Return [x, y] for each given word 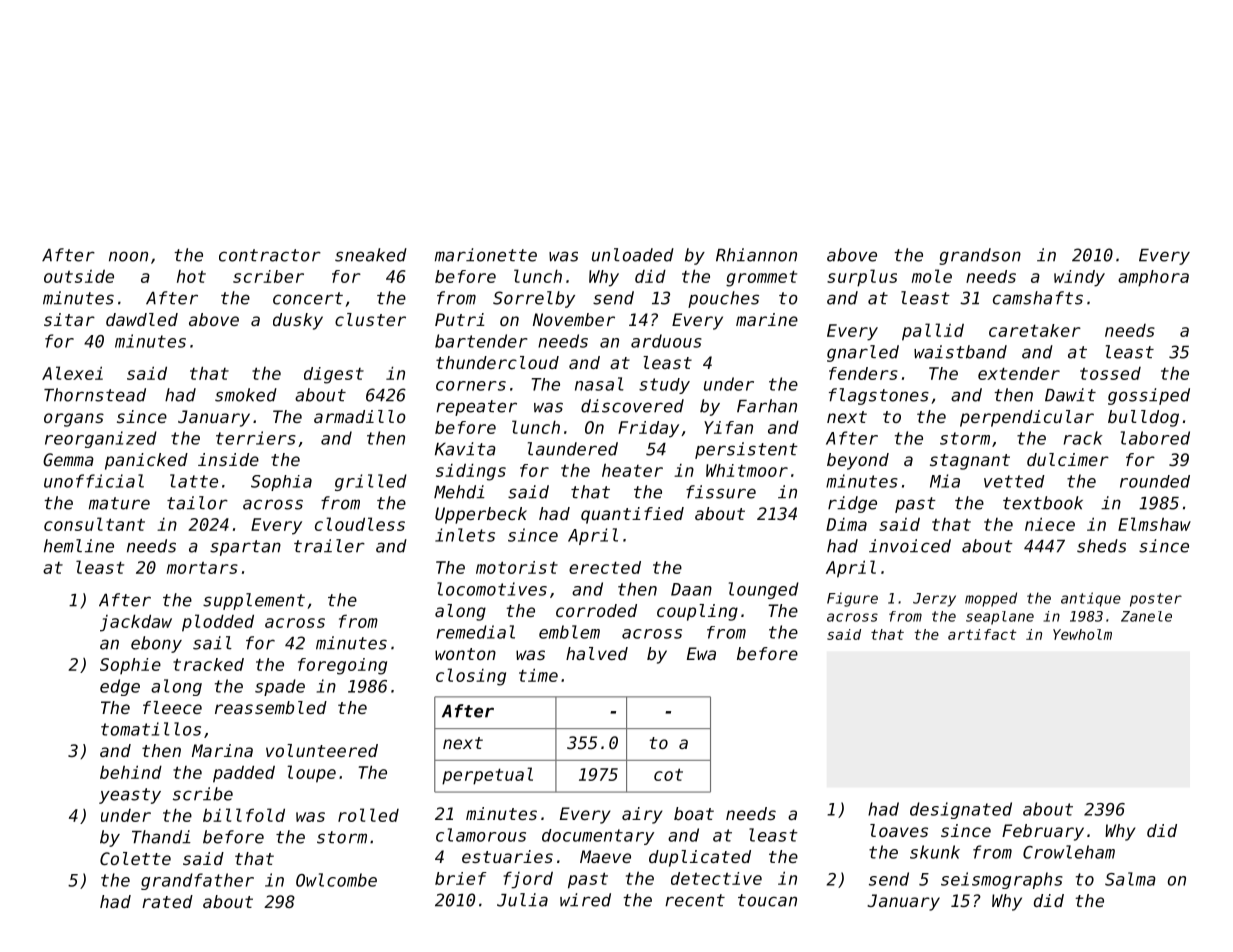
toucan [767, 900]
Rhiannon [756, 255]
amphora [1153, 278]
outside [79, 276]
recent [695, 900]
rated [167, 901]
